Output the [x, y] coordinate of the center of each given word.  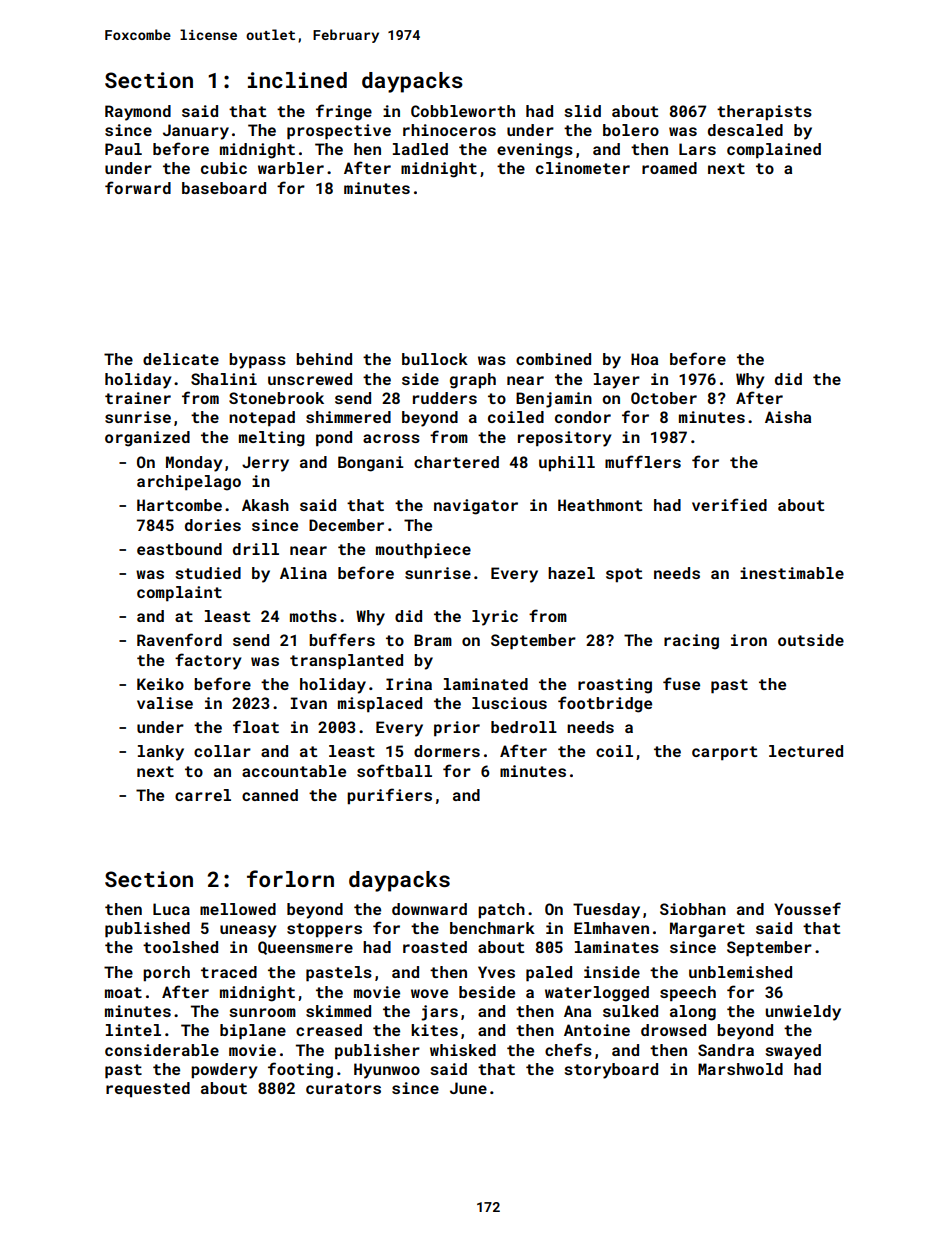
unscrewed [310, 379]
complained [774, 151]
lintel [133, 1030]
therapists [764, 113]
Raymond [138, 113]
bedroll [524, 727]
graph [473, 381]
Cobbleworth [463, 111]
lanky [161, 753]
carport [724, 753]
